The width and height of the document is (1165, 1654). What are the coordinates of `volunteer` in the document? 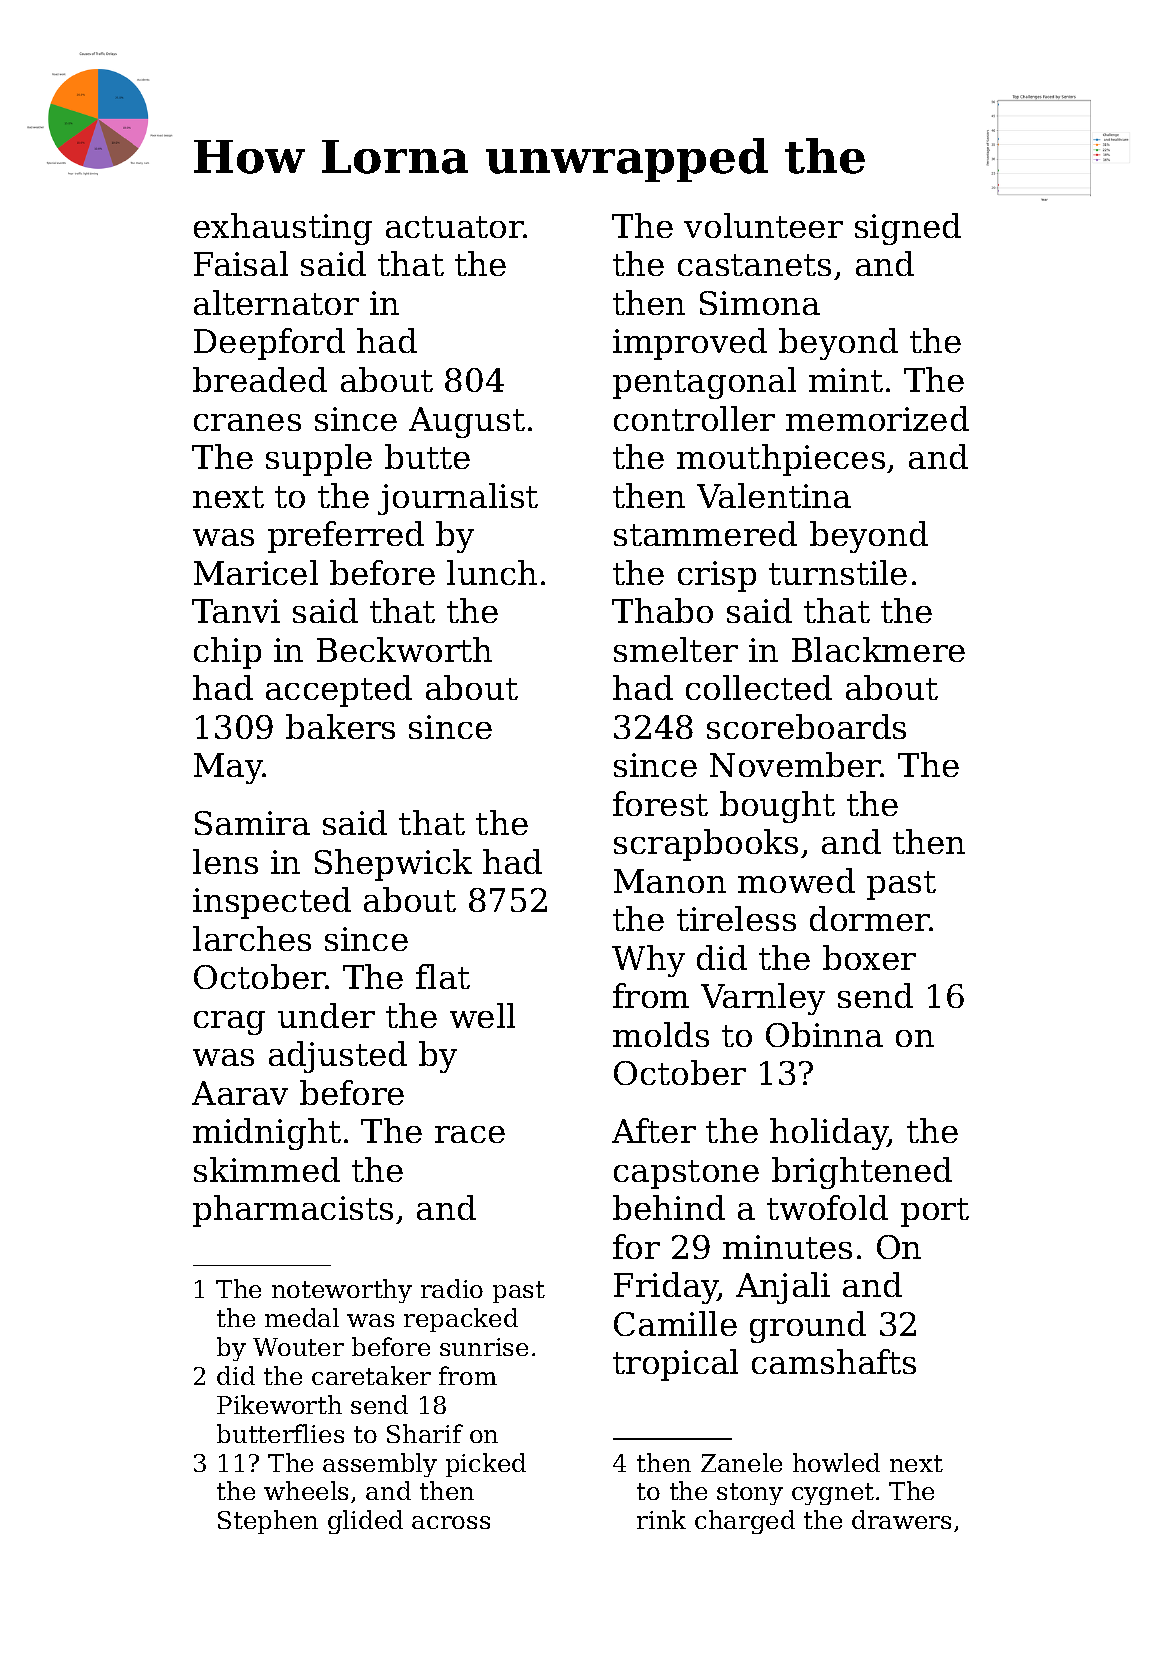 It's located at (763, 225).
